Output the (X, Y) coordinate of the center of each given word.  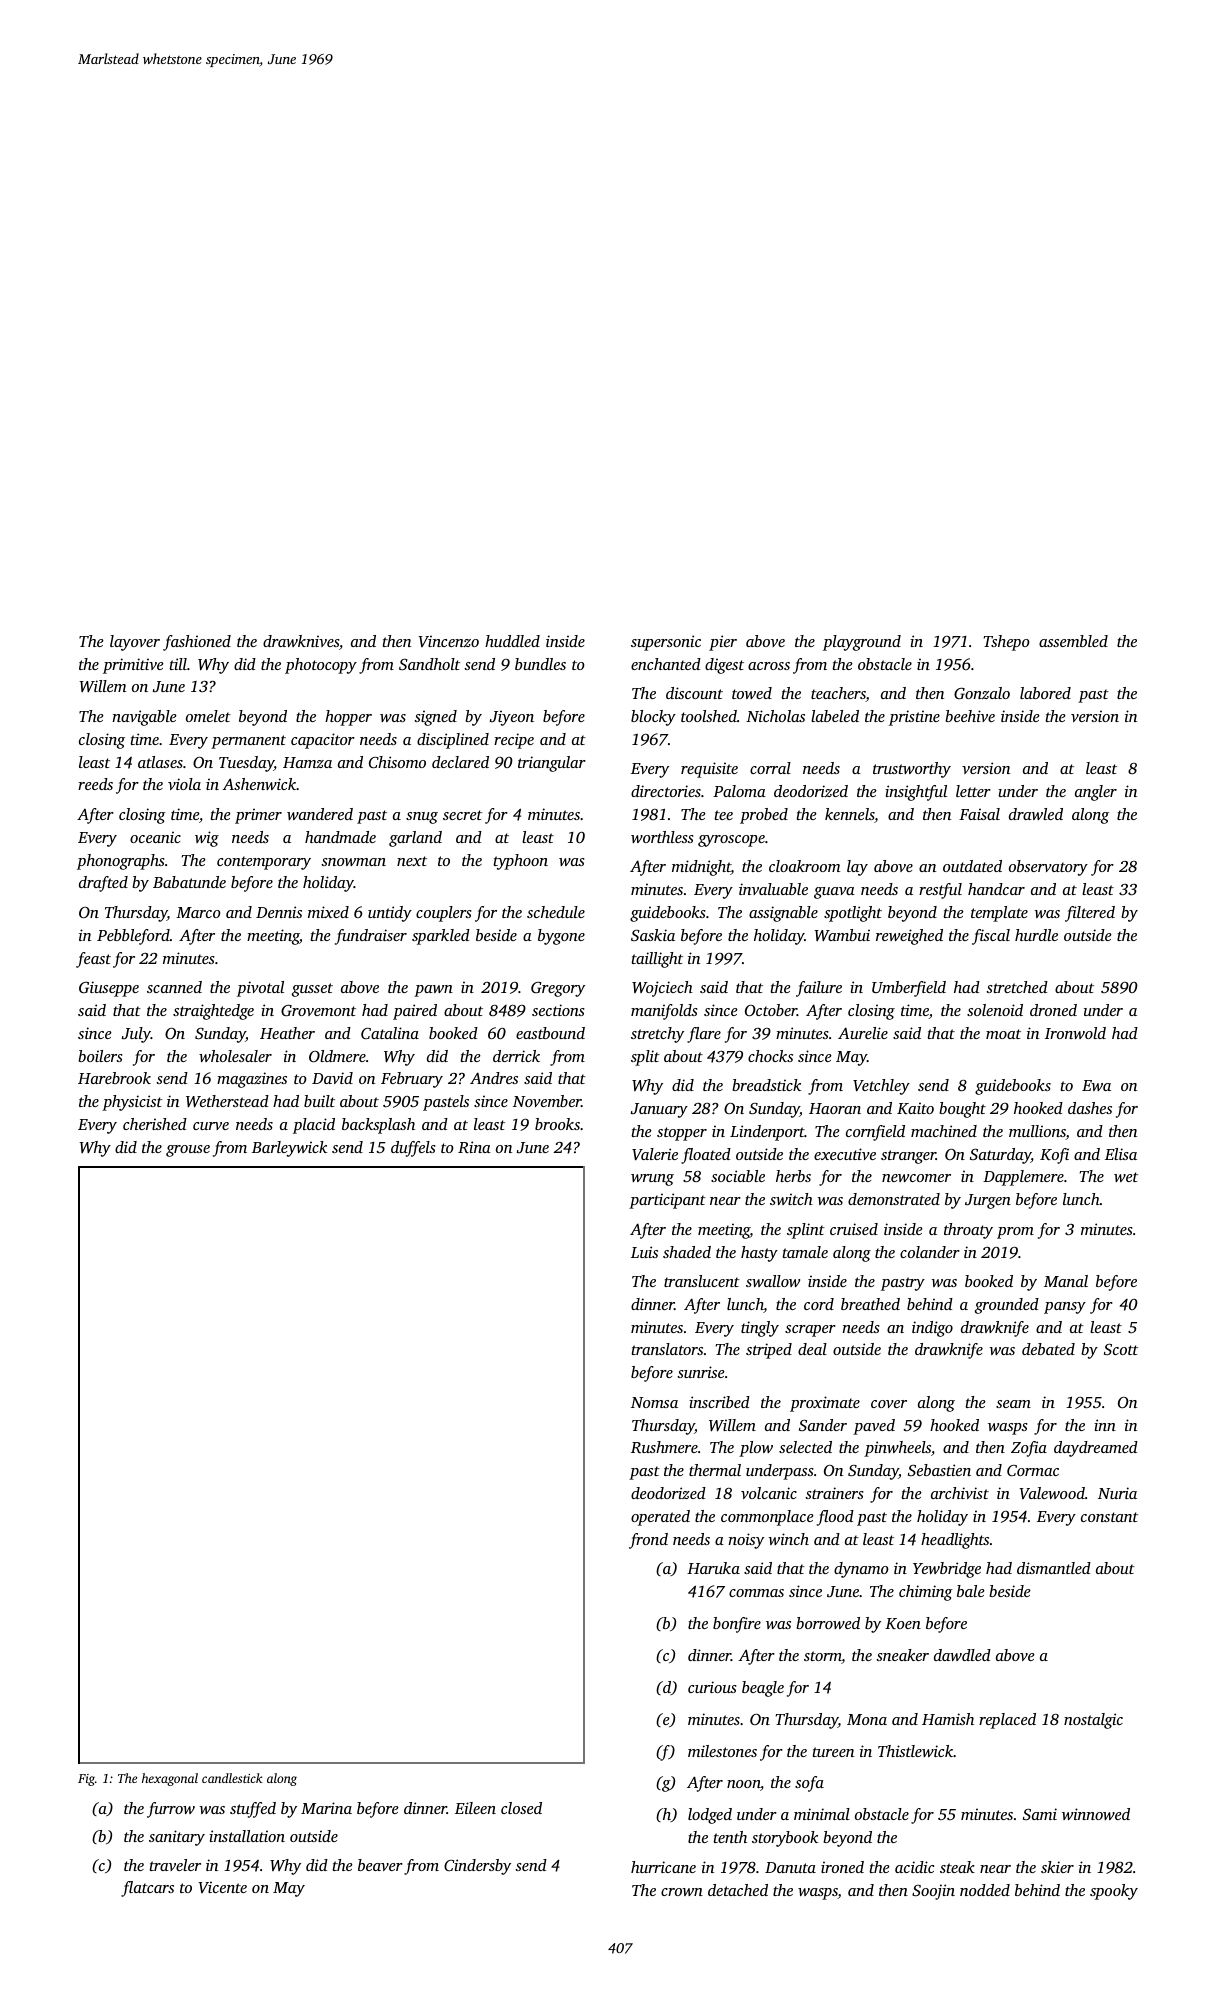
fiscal (991, 937)
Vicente (222, 1887)
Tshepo (1007, 643)
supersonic (666, 643)
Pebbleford (133, 937)
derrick (516, 1056)
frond (648, 1541)
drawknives (301, 641)
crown (682, 1892)
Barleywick (289, 1149)
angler (1096, 793)
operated (660, 1518)
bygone (561, 937)
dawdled (962, 1655)
